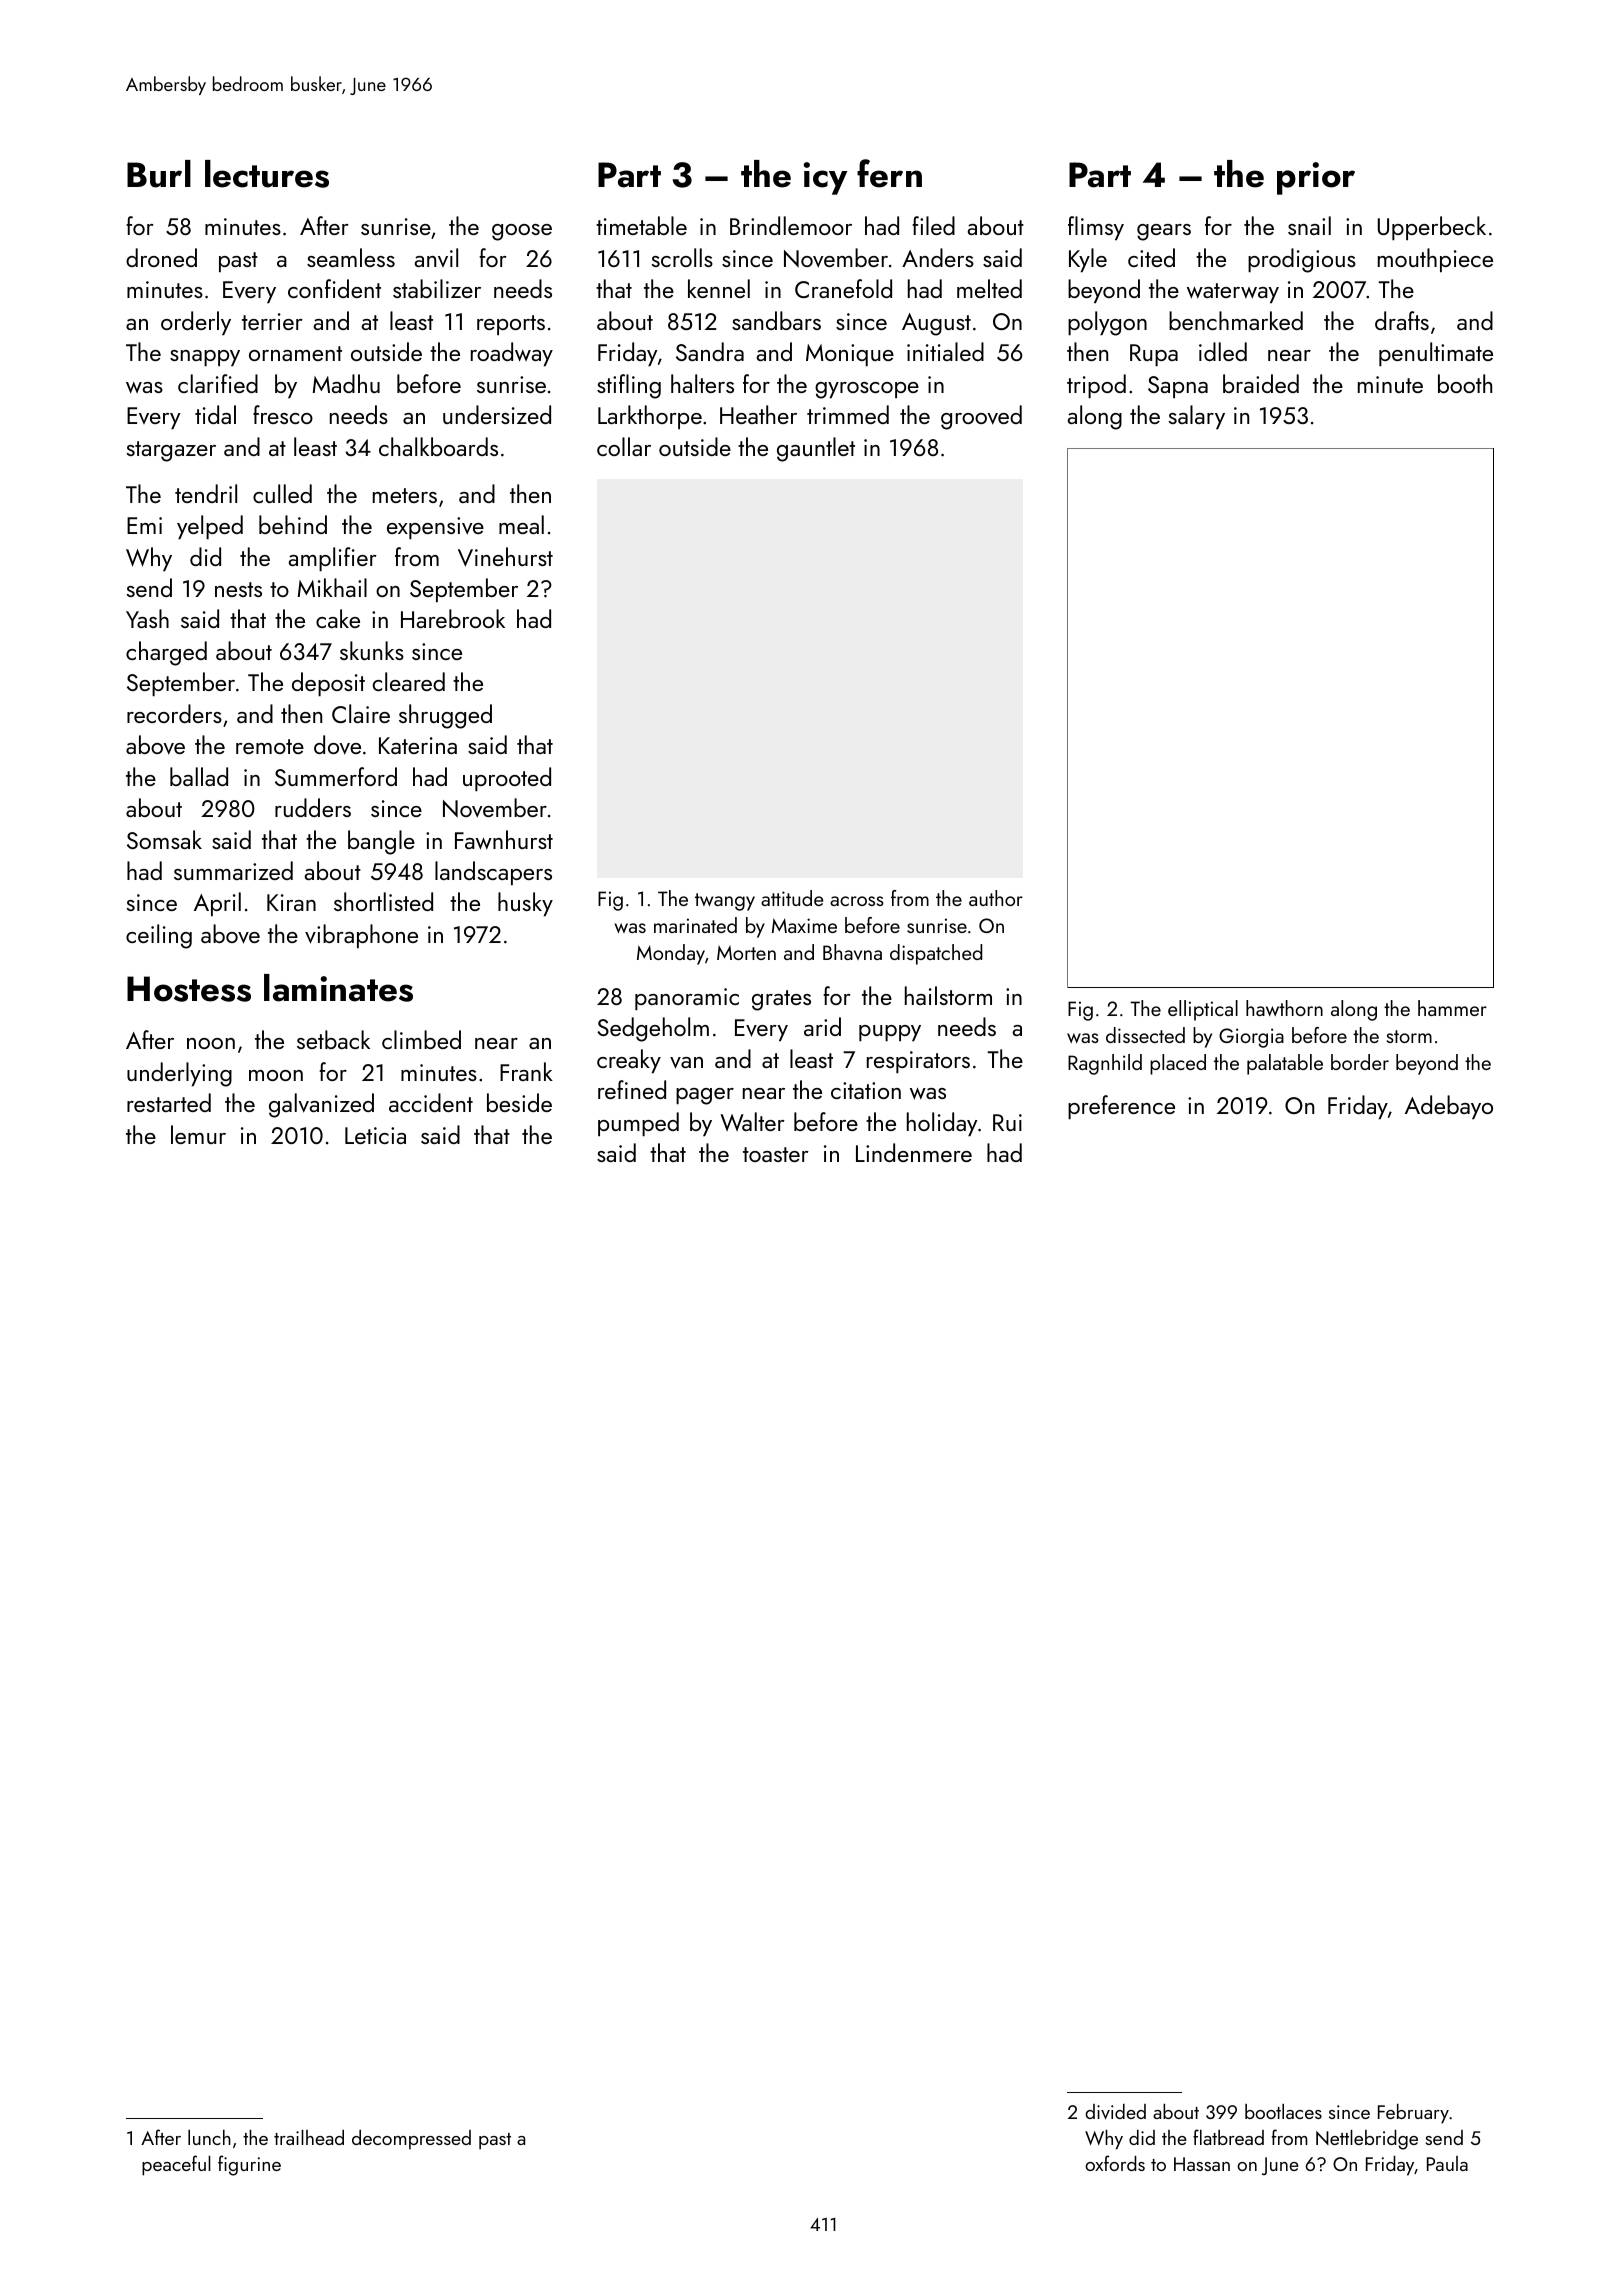  I want to click on February, so click(1413, 2114).
